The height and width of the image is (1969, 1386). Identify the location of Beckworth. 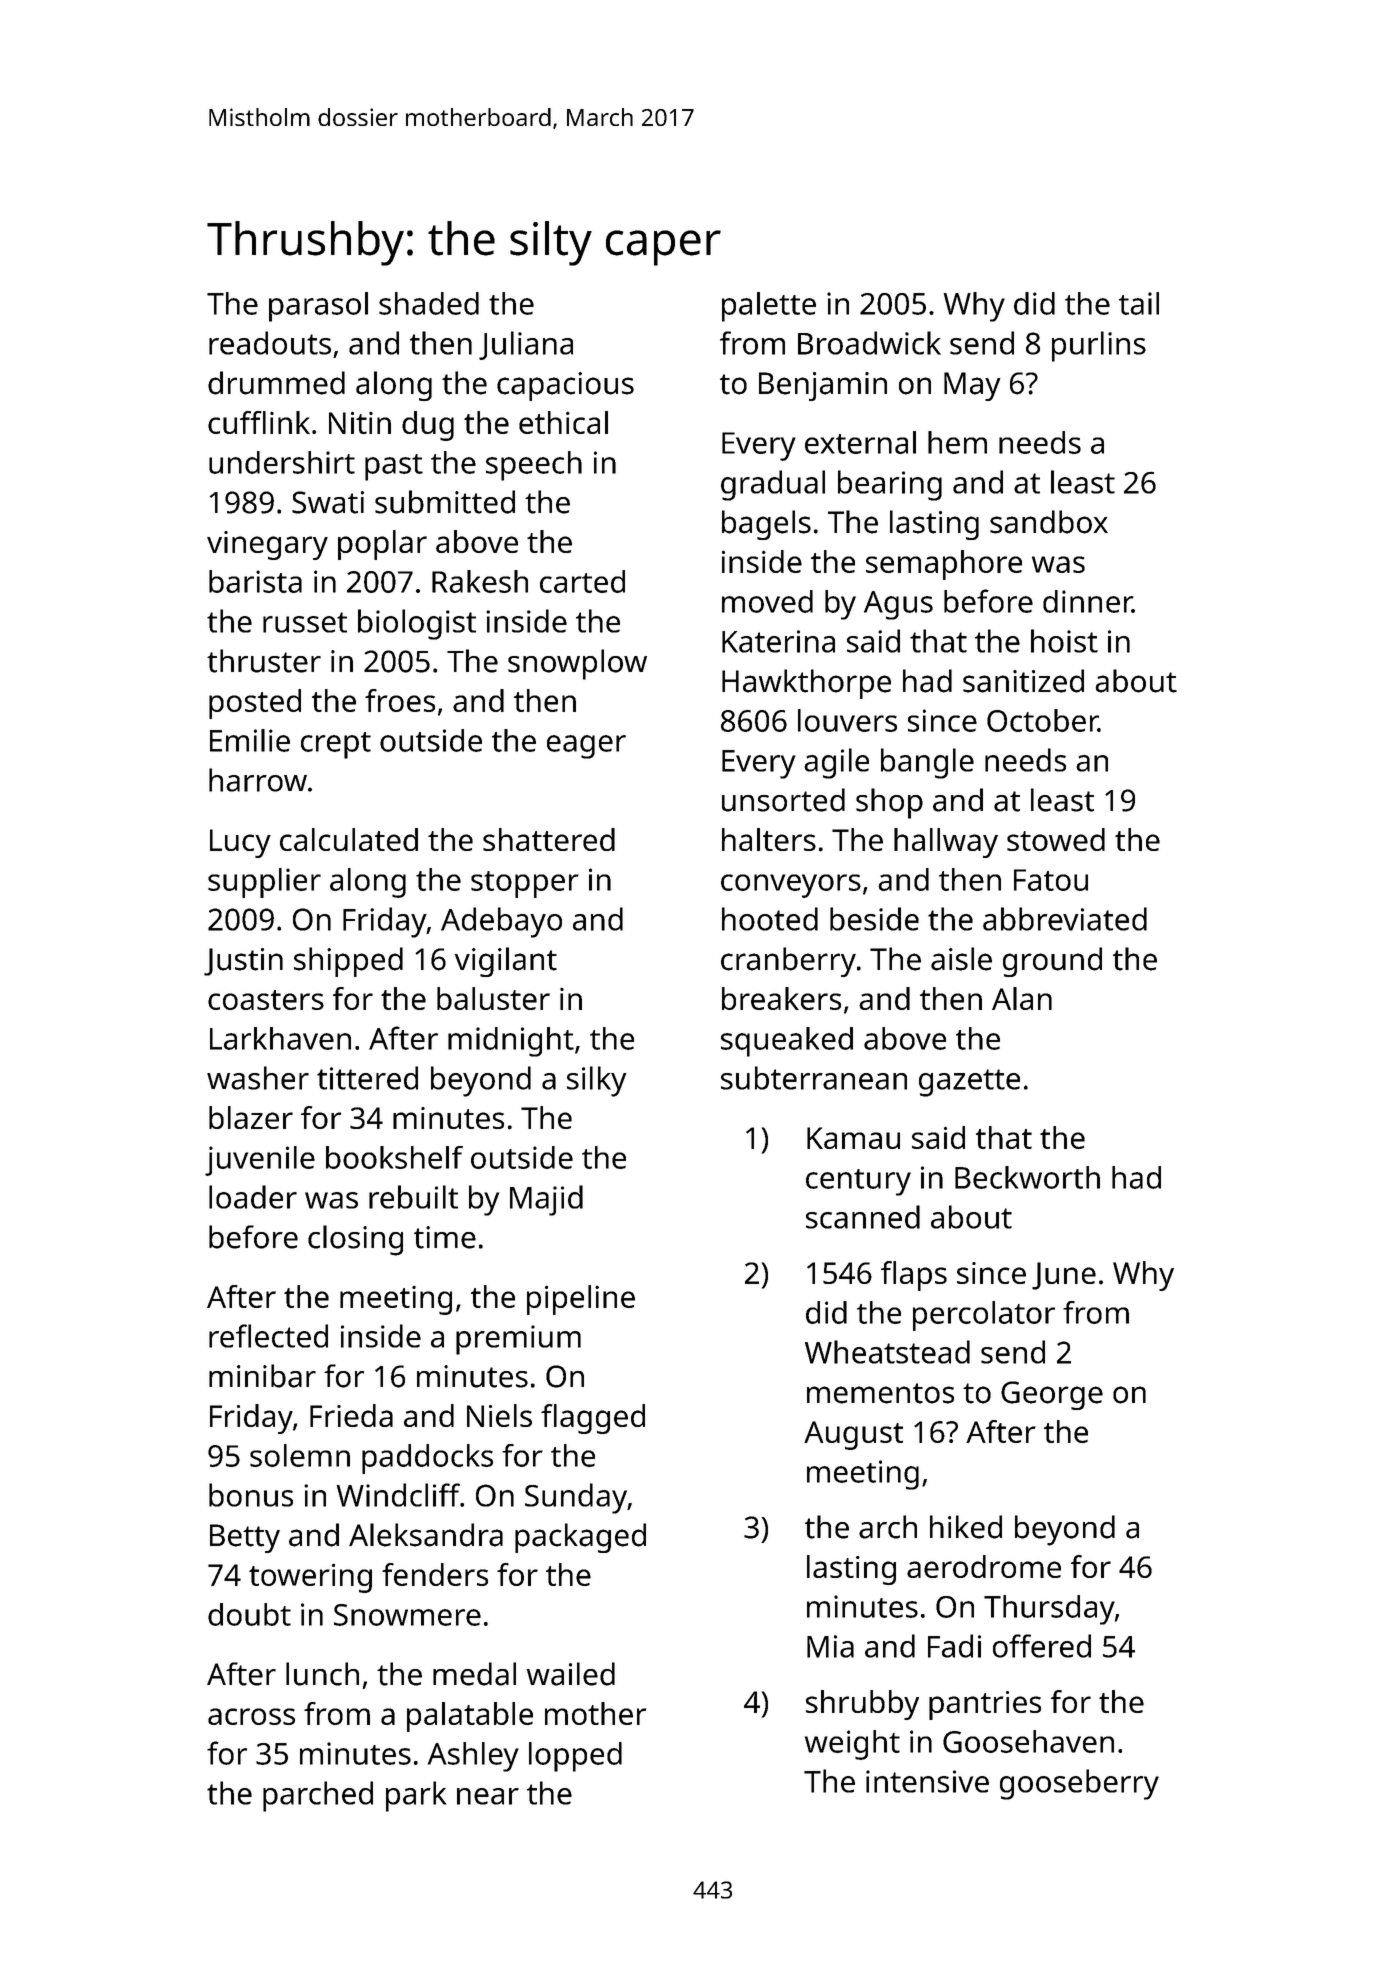
(1027, 1177).
